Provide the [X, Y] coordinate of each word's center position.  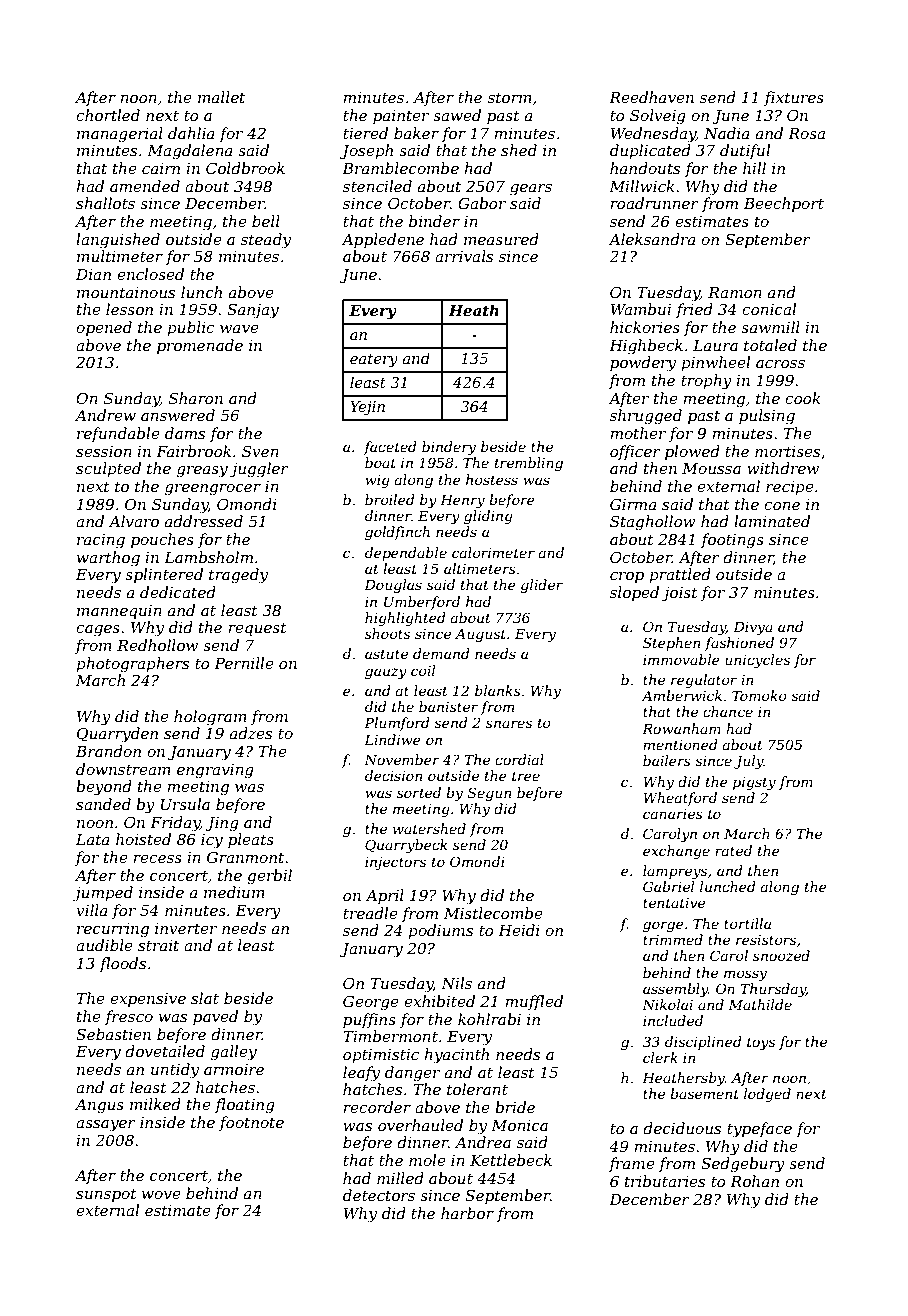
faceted [390, 448]
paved [215, 1017]
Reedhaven [651, 97]
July [749, 762]
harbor [467, 1213]
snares [509, 724]
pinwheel [715, 363]
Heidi [519, 930]
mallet [221, 97]
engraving [215, 771]
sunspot [106, 1195]
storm [510, 97]
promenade [200, 346]
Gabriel [668, 886]
